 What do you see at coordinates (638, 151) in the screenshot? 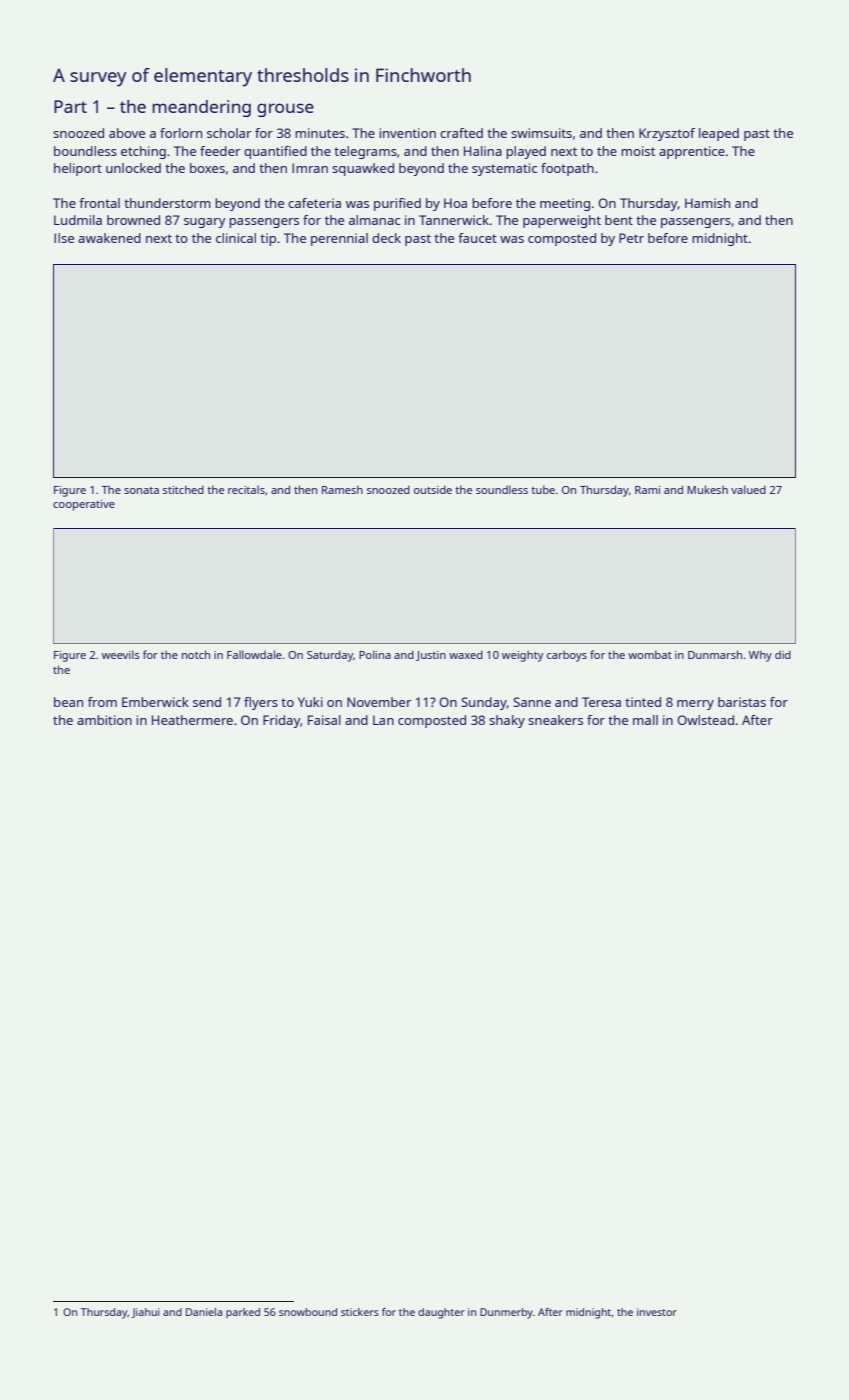
I see `moist` at bounding box center [638, 151].
